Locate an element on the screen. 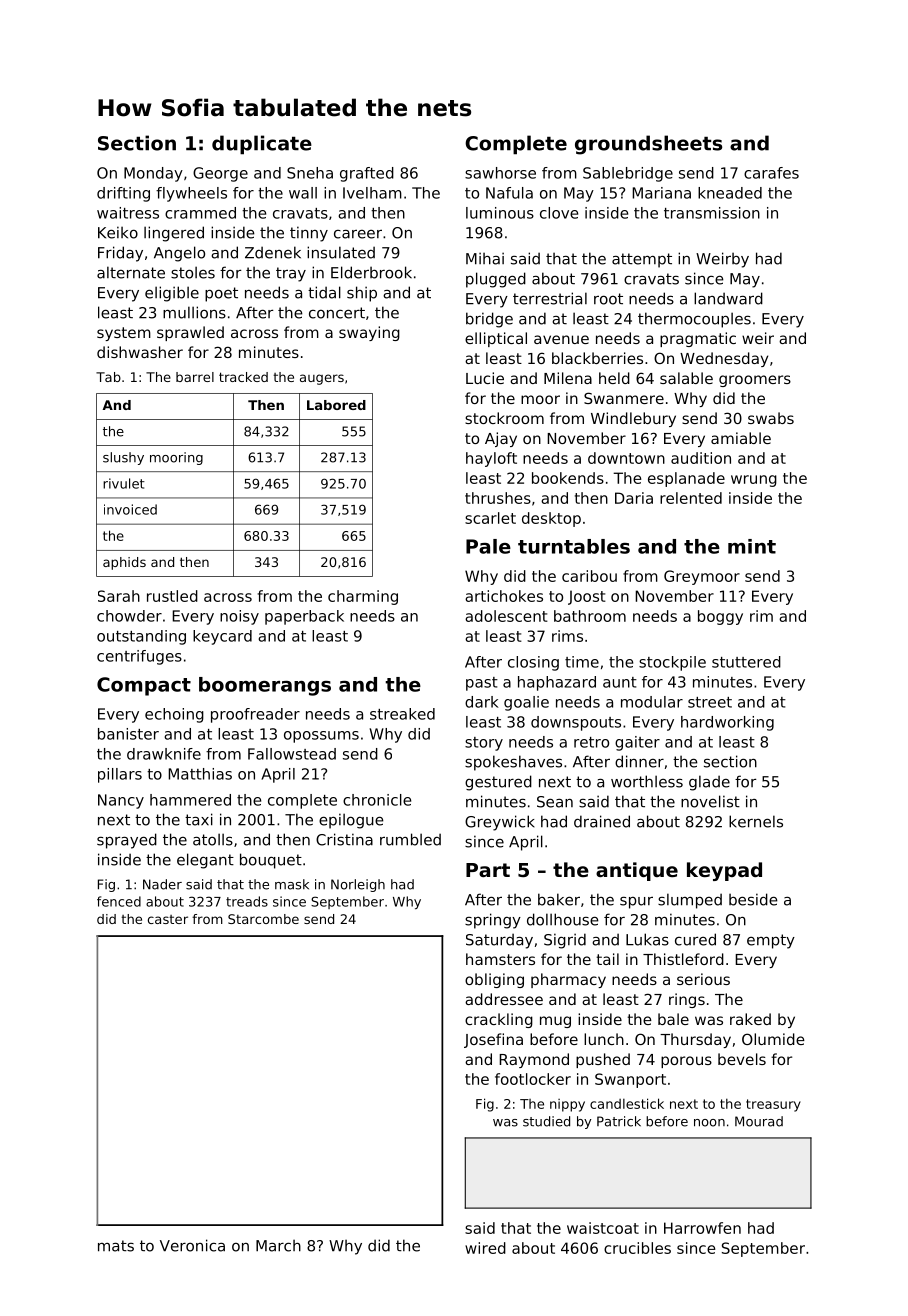  mats is located at coordinates (116, 1246).
